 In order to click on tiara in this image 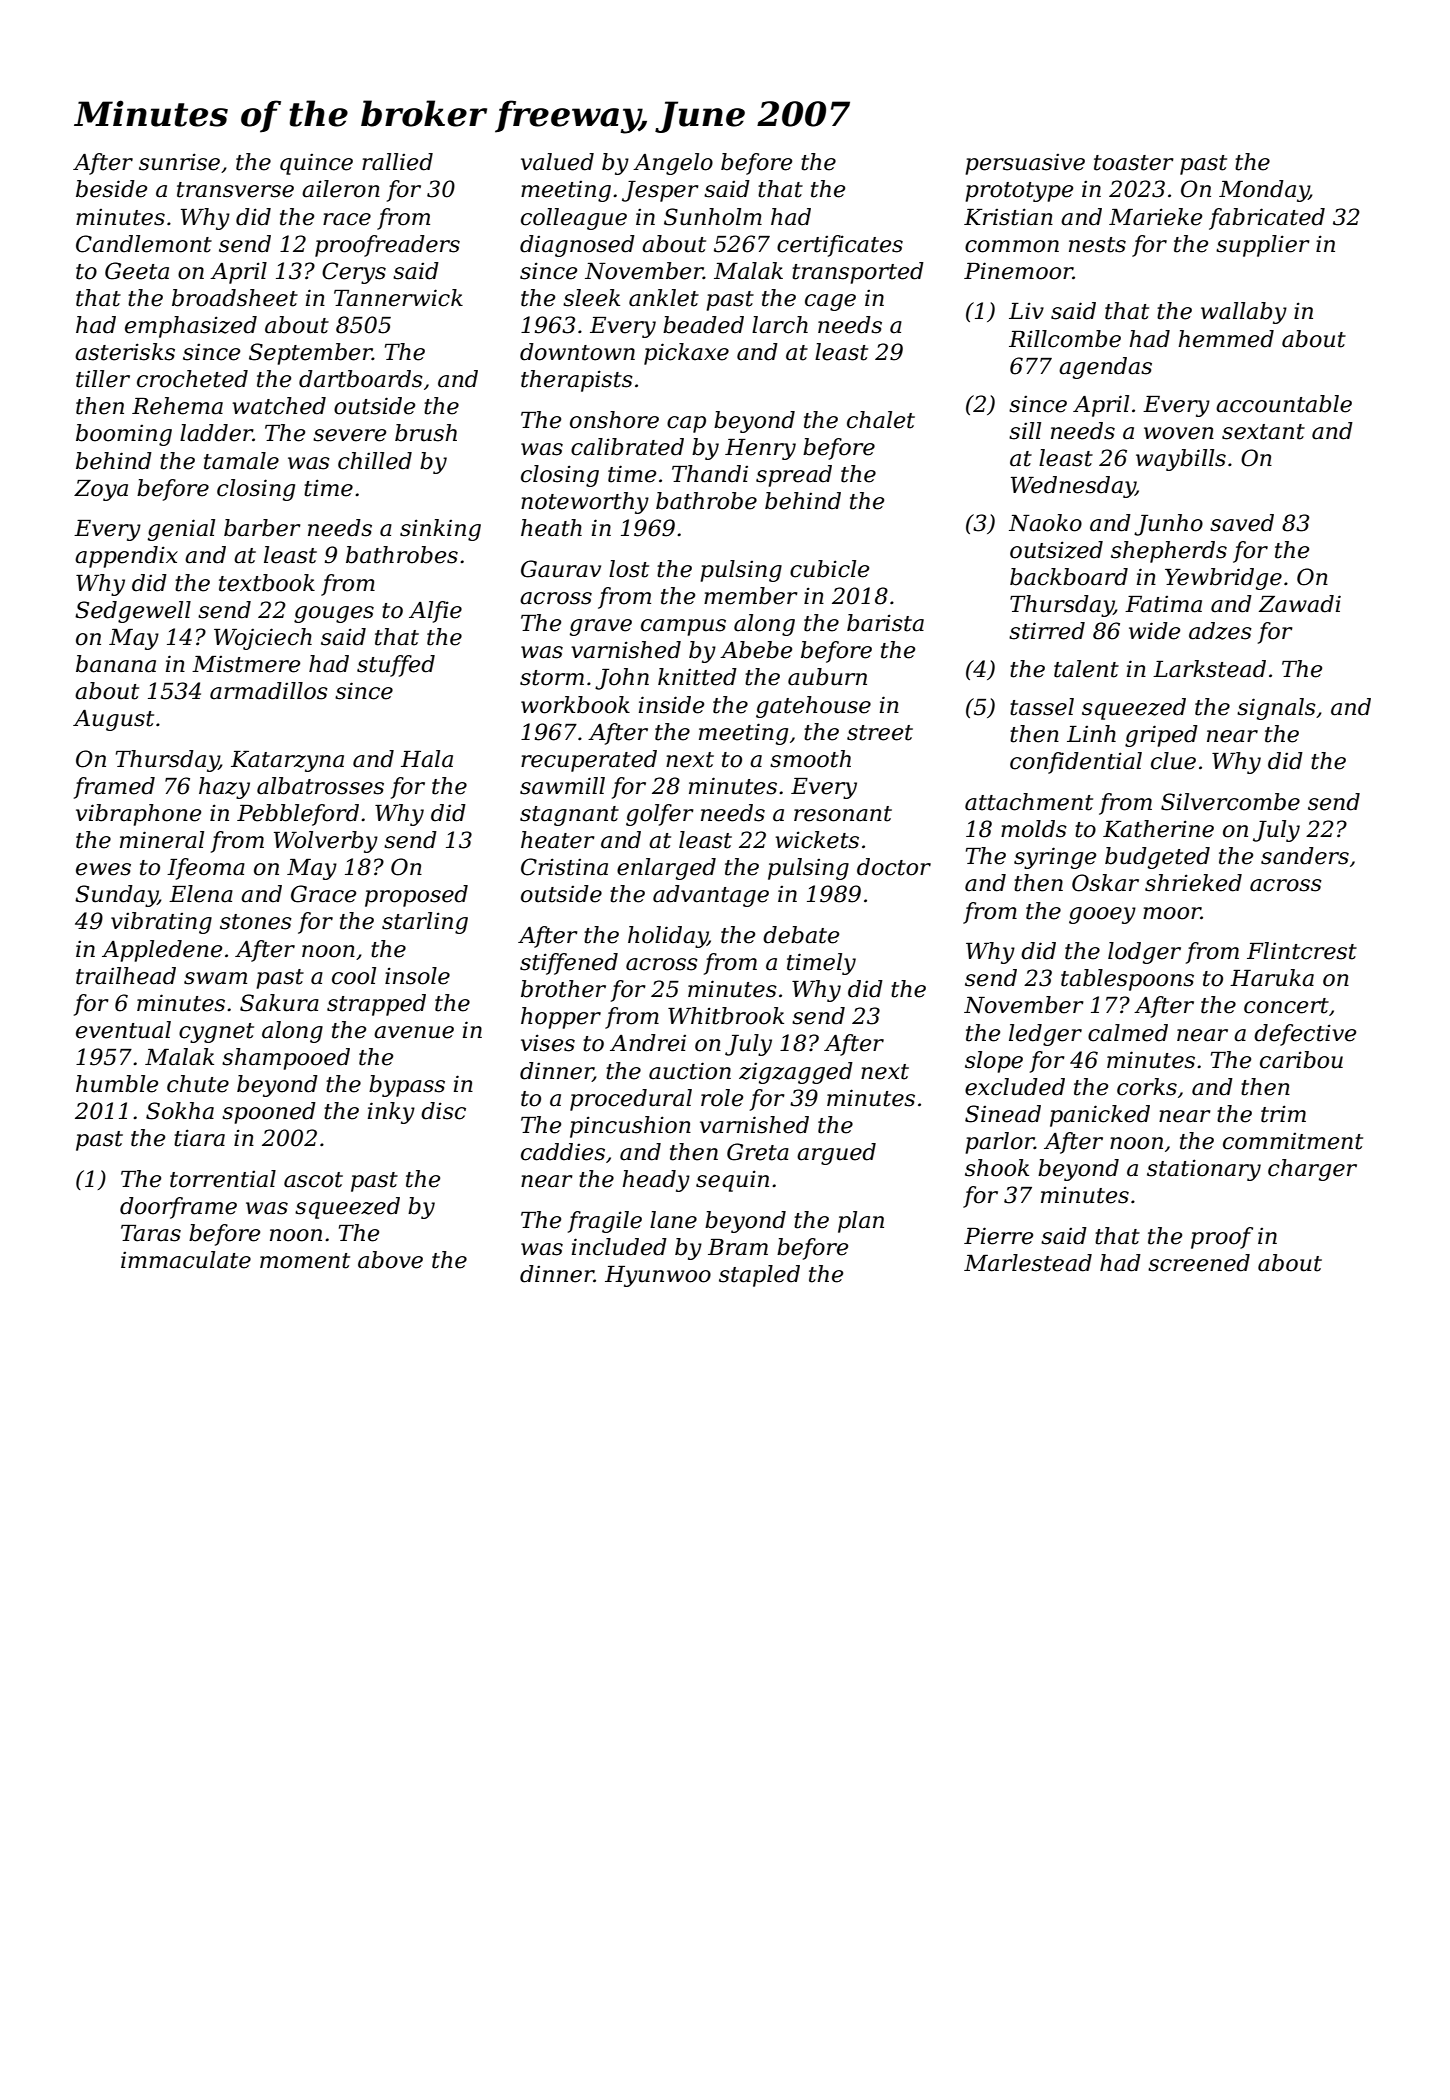, I will do `click(199, 1138)`.
